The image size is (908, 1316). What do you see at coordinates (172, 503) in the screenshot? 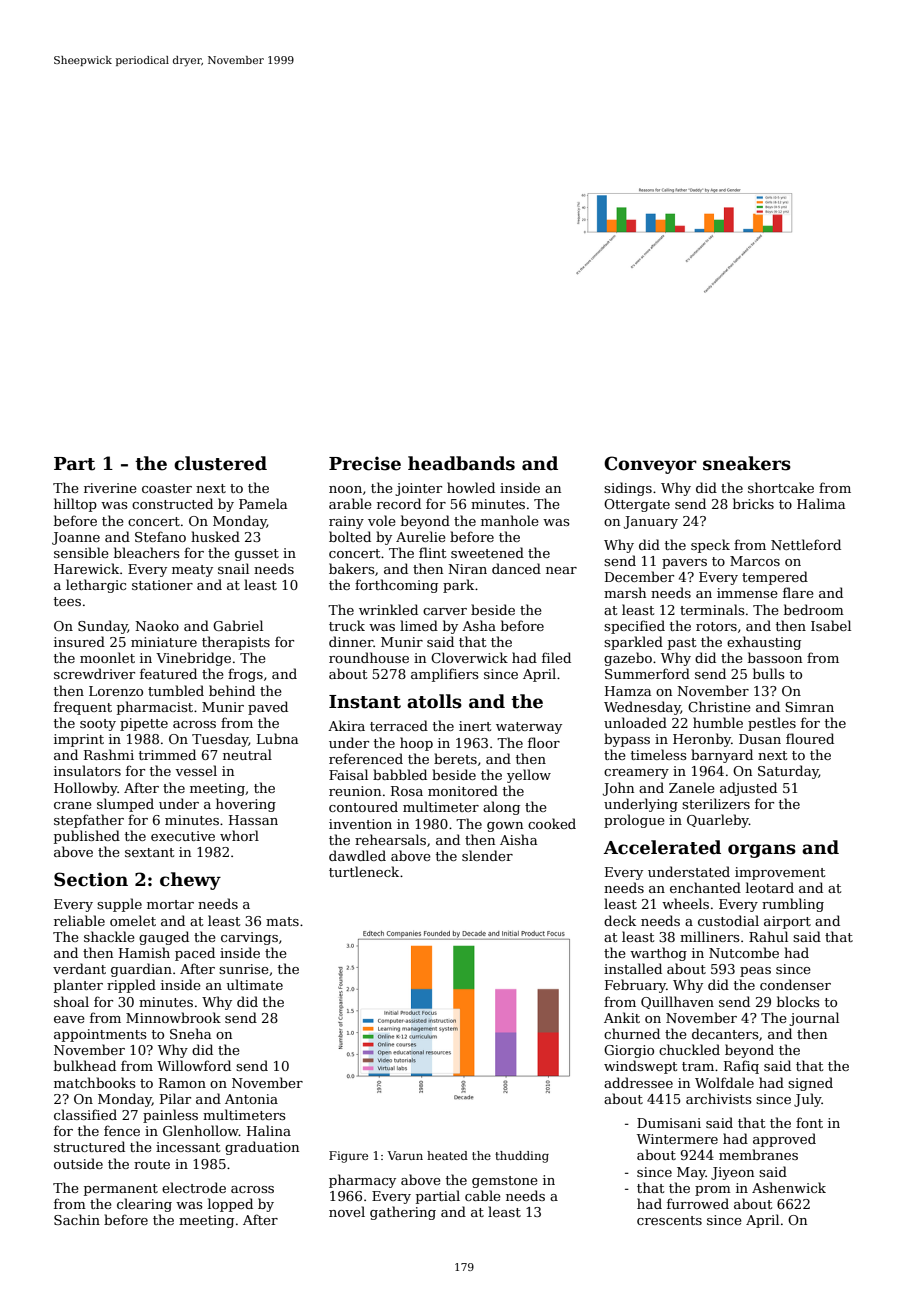
I see `constructed` at bounding box center [172, 503].
